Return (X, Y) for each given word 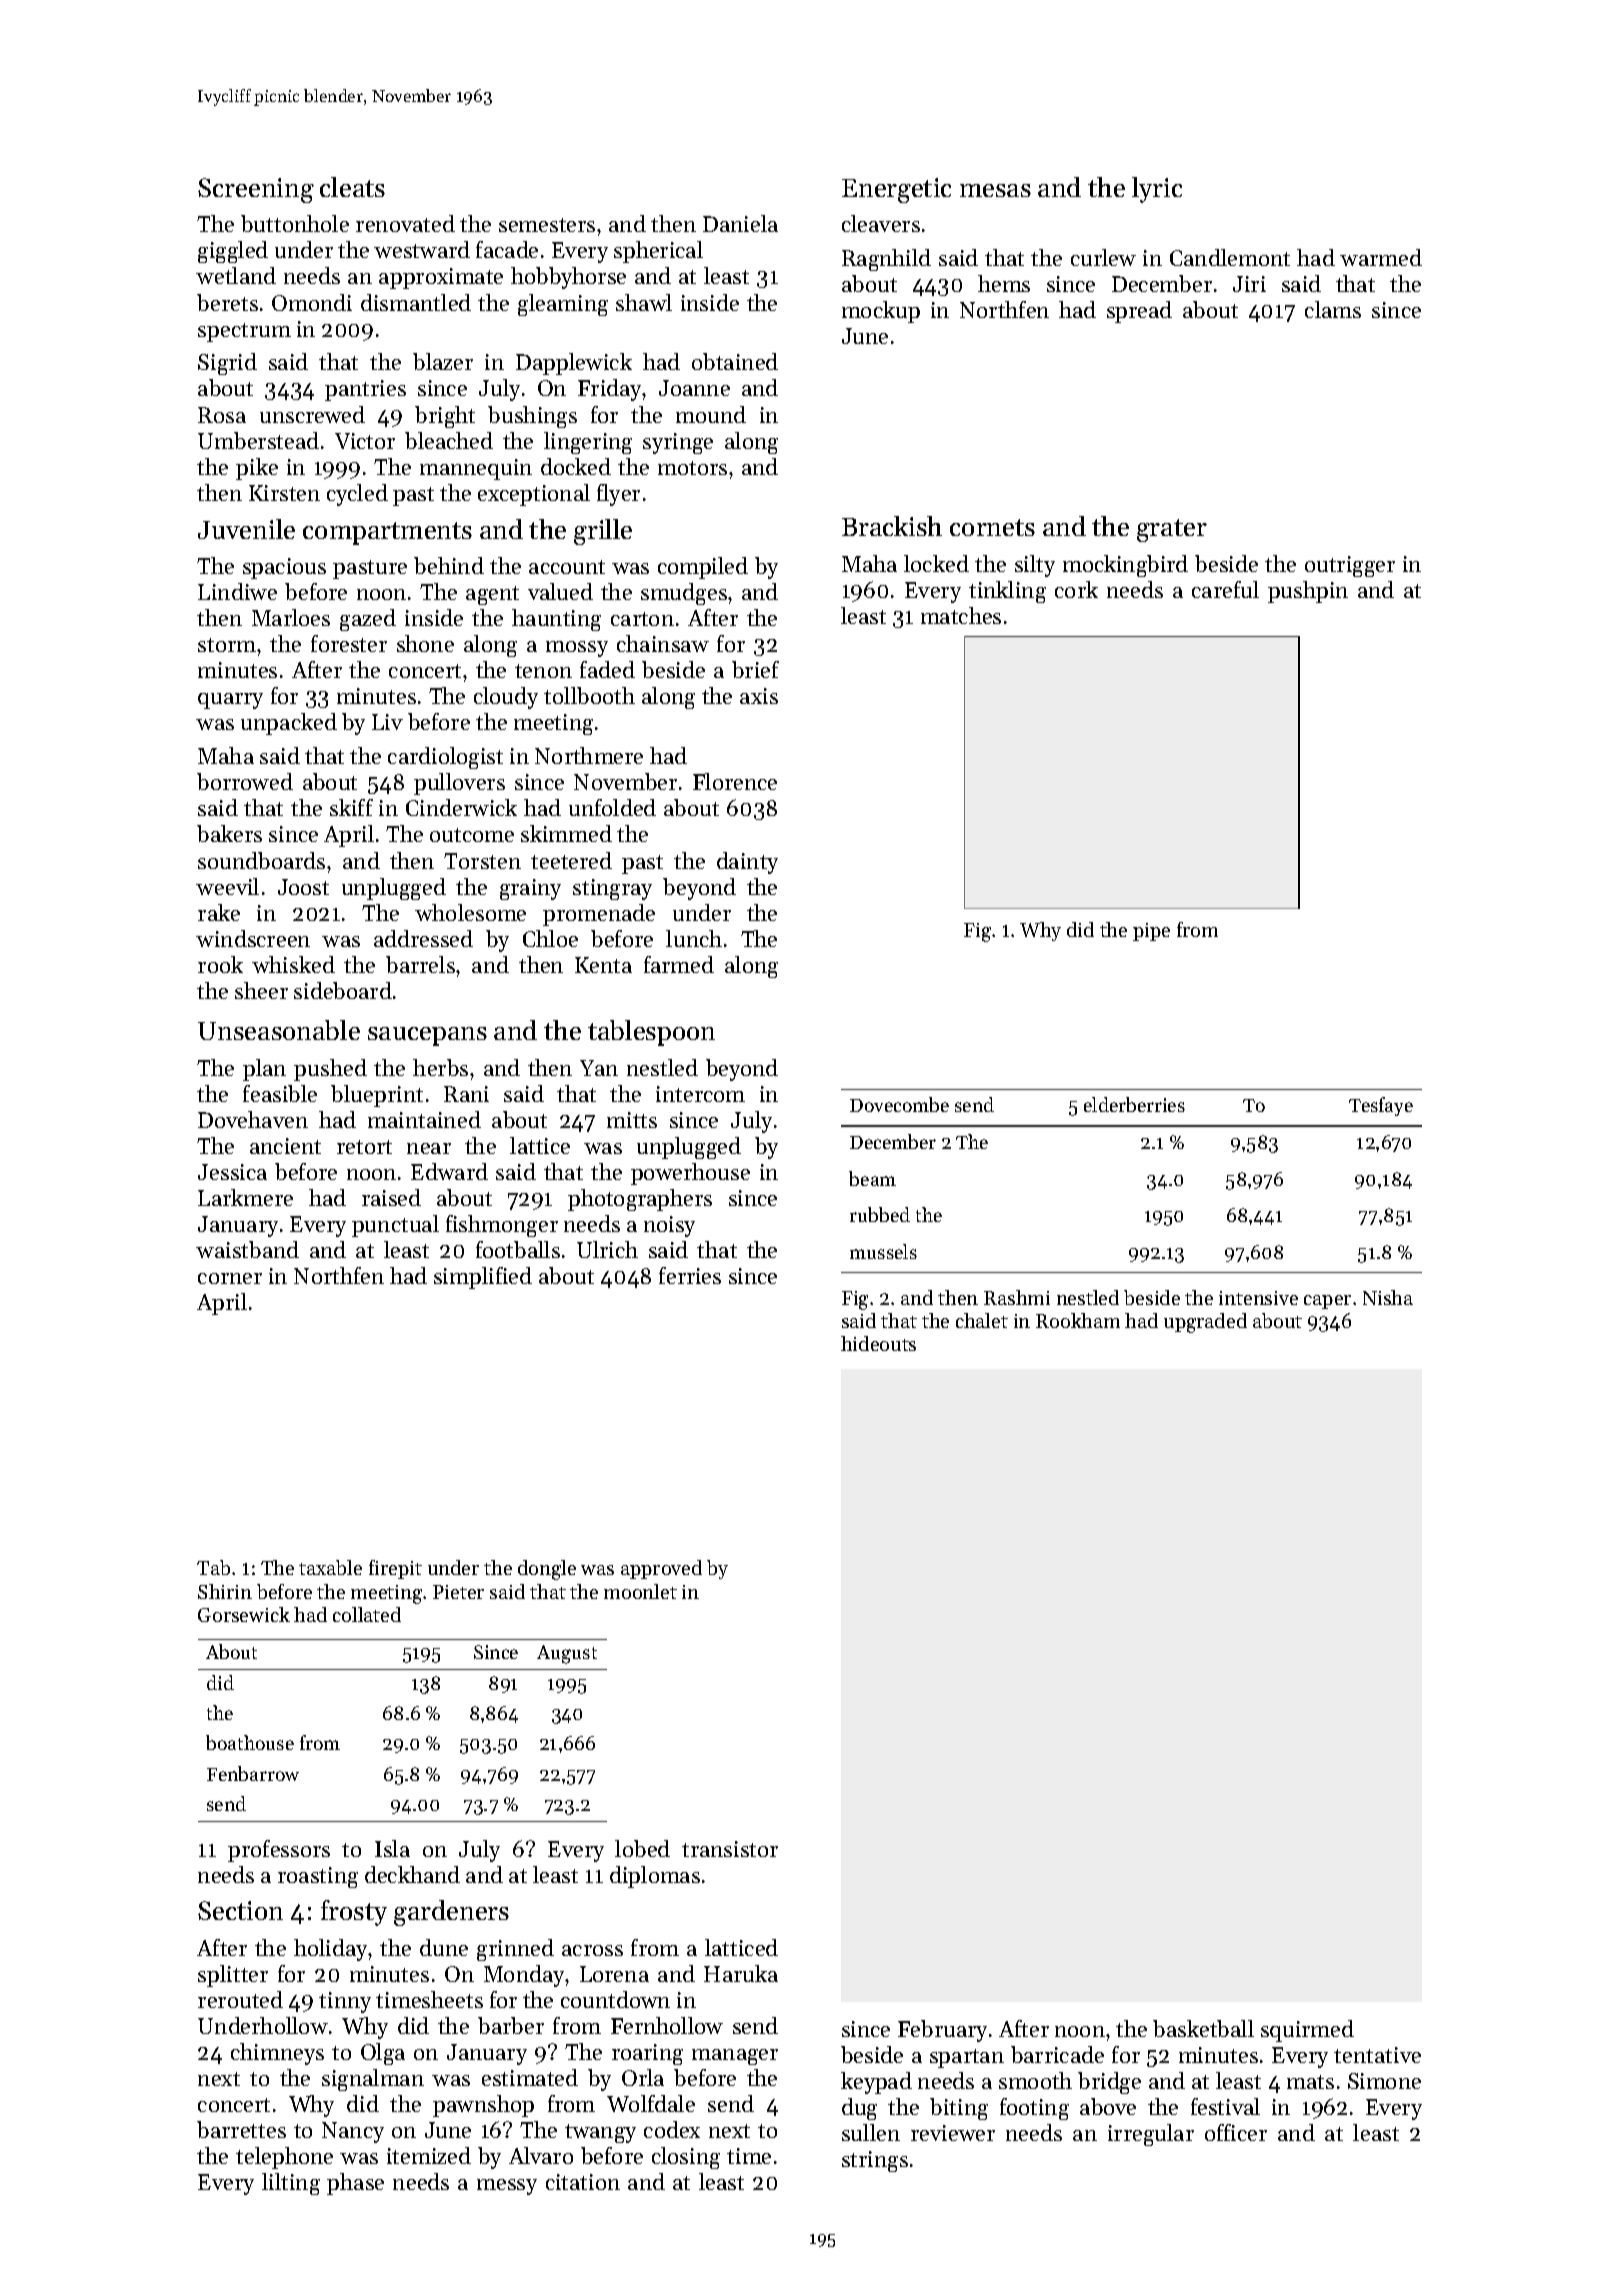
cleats (352, 187)
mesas (995, 190)
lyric (1157, 190)
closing (686, 2158)
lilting (291, 2184)
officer (1236, 2132)
